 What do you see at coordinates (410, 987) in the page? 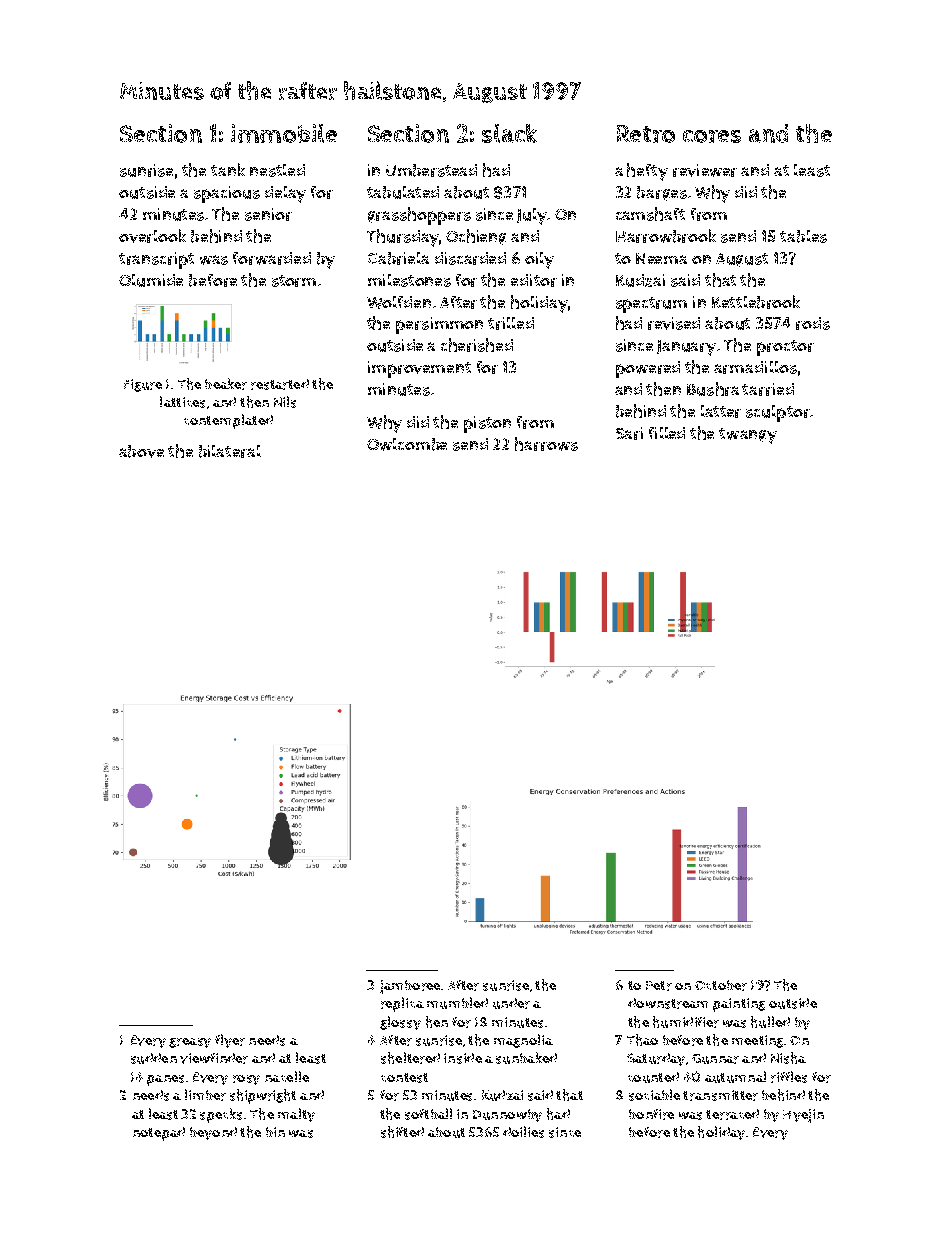
I see `jamboree` at bounding box center [410, 987].
